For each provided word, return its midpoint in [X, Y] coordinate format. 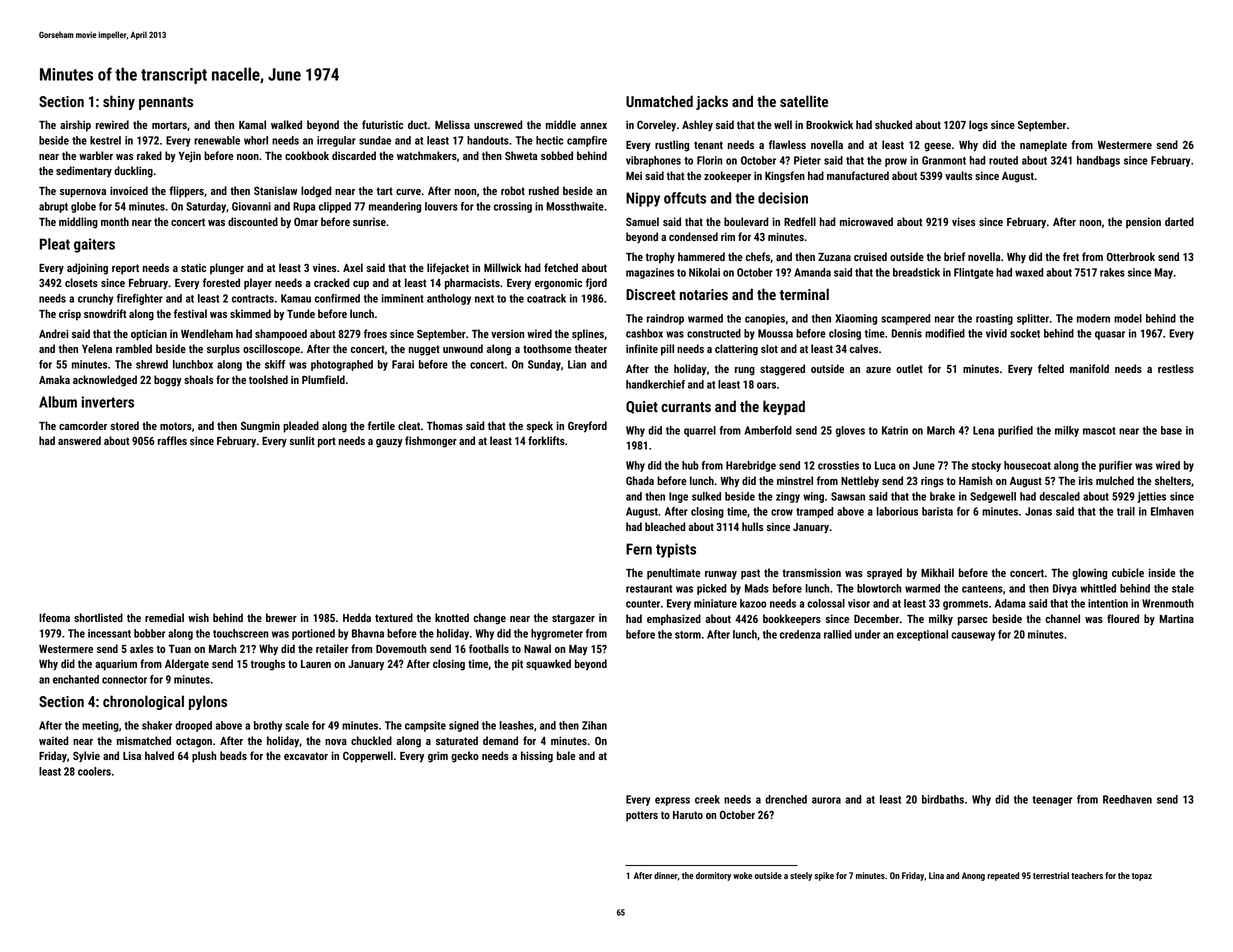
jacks [712, 102]
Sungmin [260, 427]
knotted [452, 617]
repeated [1003, 876]
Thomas [445, 425]
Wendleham [207, 333]
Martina [1177, 618]
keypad [784, 407]
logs [978, 126]
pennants [166, 103]
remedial [164, 617]
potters [642, 816]
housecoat [1027, 465]
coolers [94, 771]
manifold [1089, 368]
